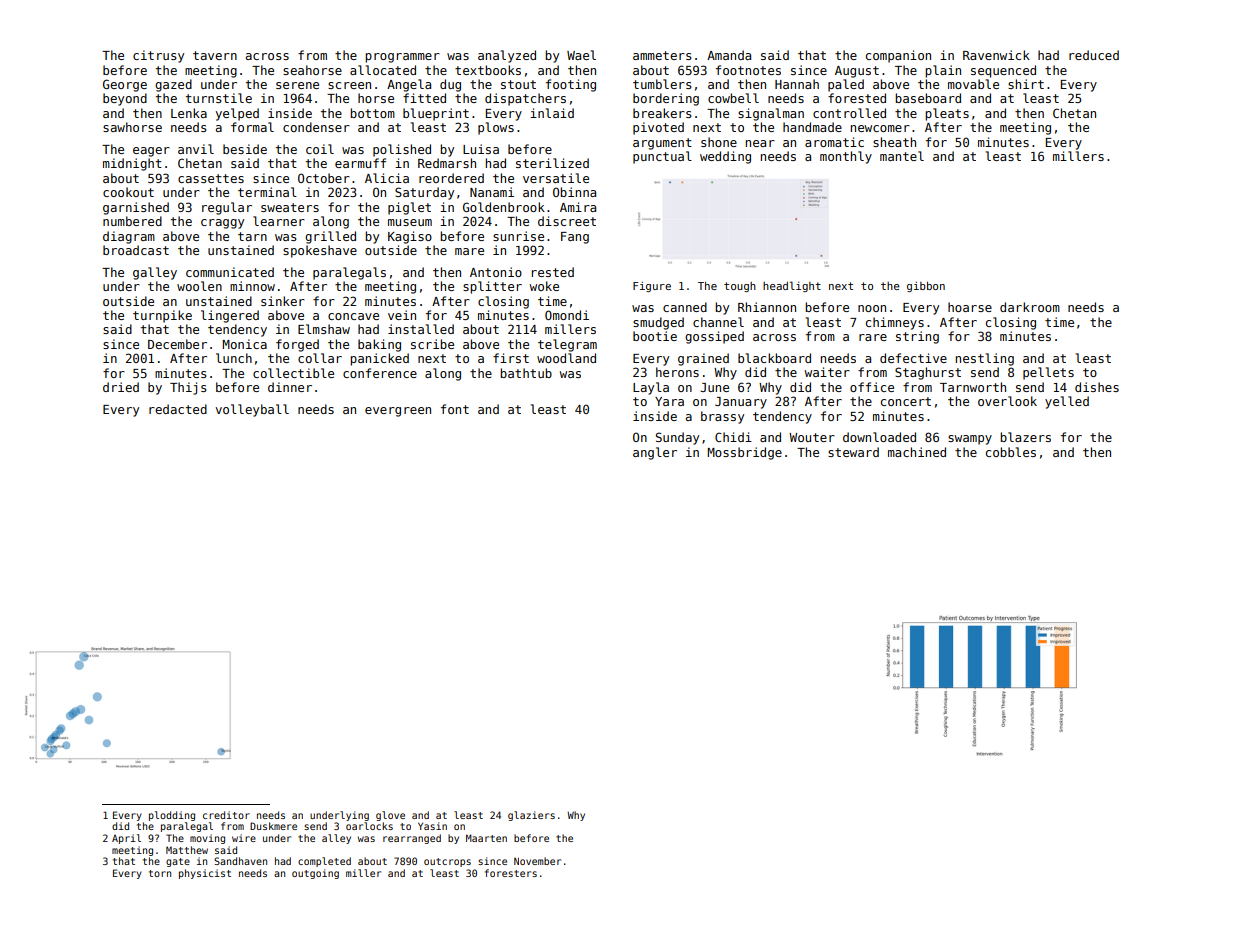  Describe the element at coordinates (178, 409) in the screenshot. I see `redacted` at that location.
